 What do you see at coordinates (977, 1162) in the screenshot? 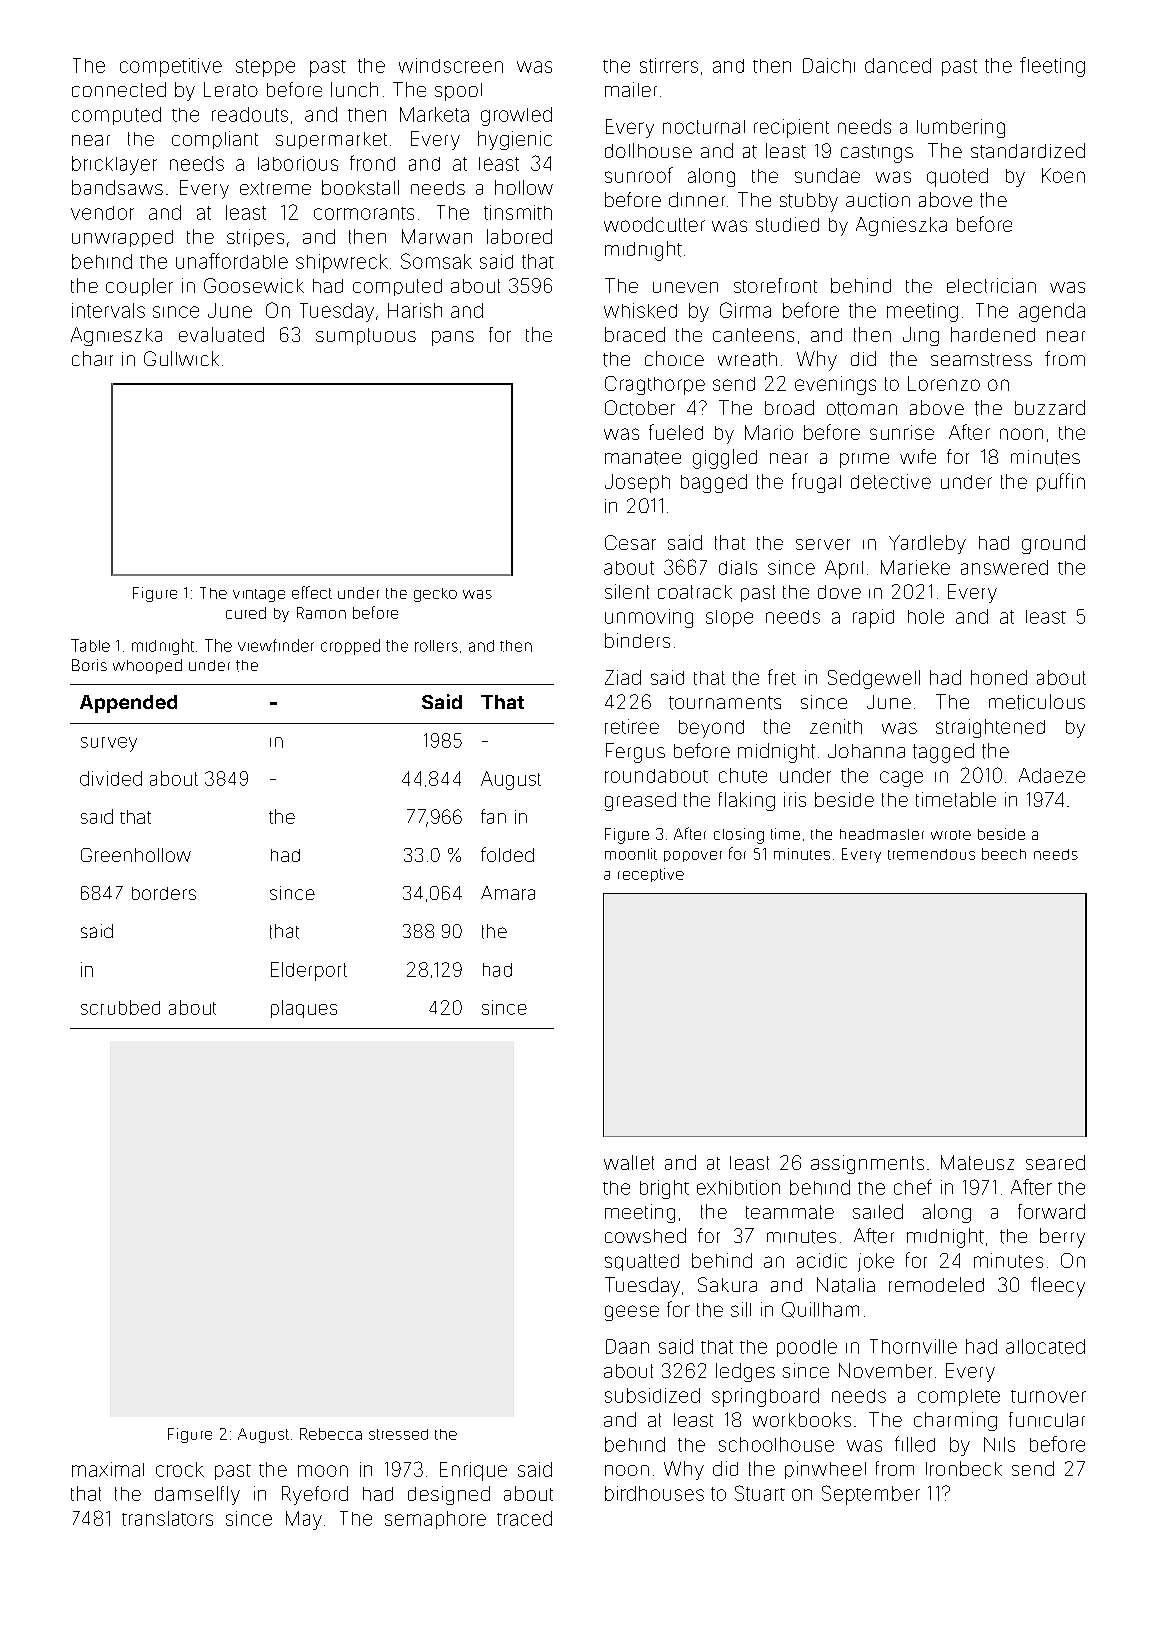
I see `Mateusz` at bounding box center [977, 1162].
